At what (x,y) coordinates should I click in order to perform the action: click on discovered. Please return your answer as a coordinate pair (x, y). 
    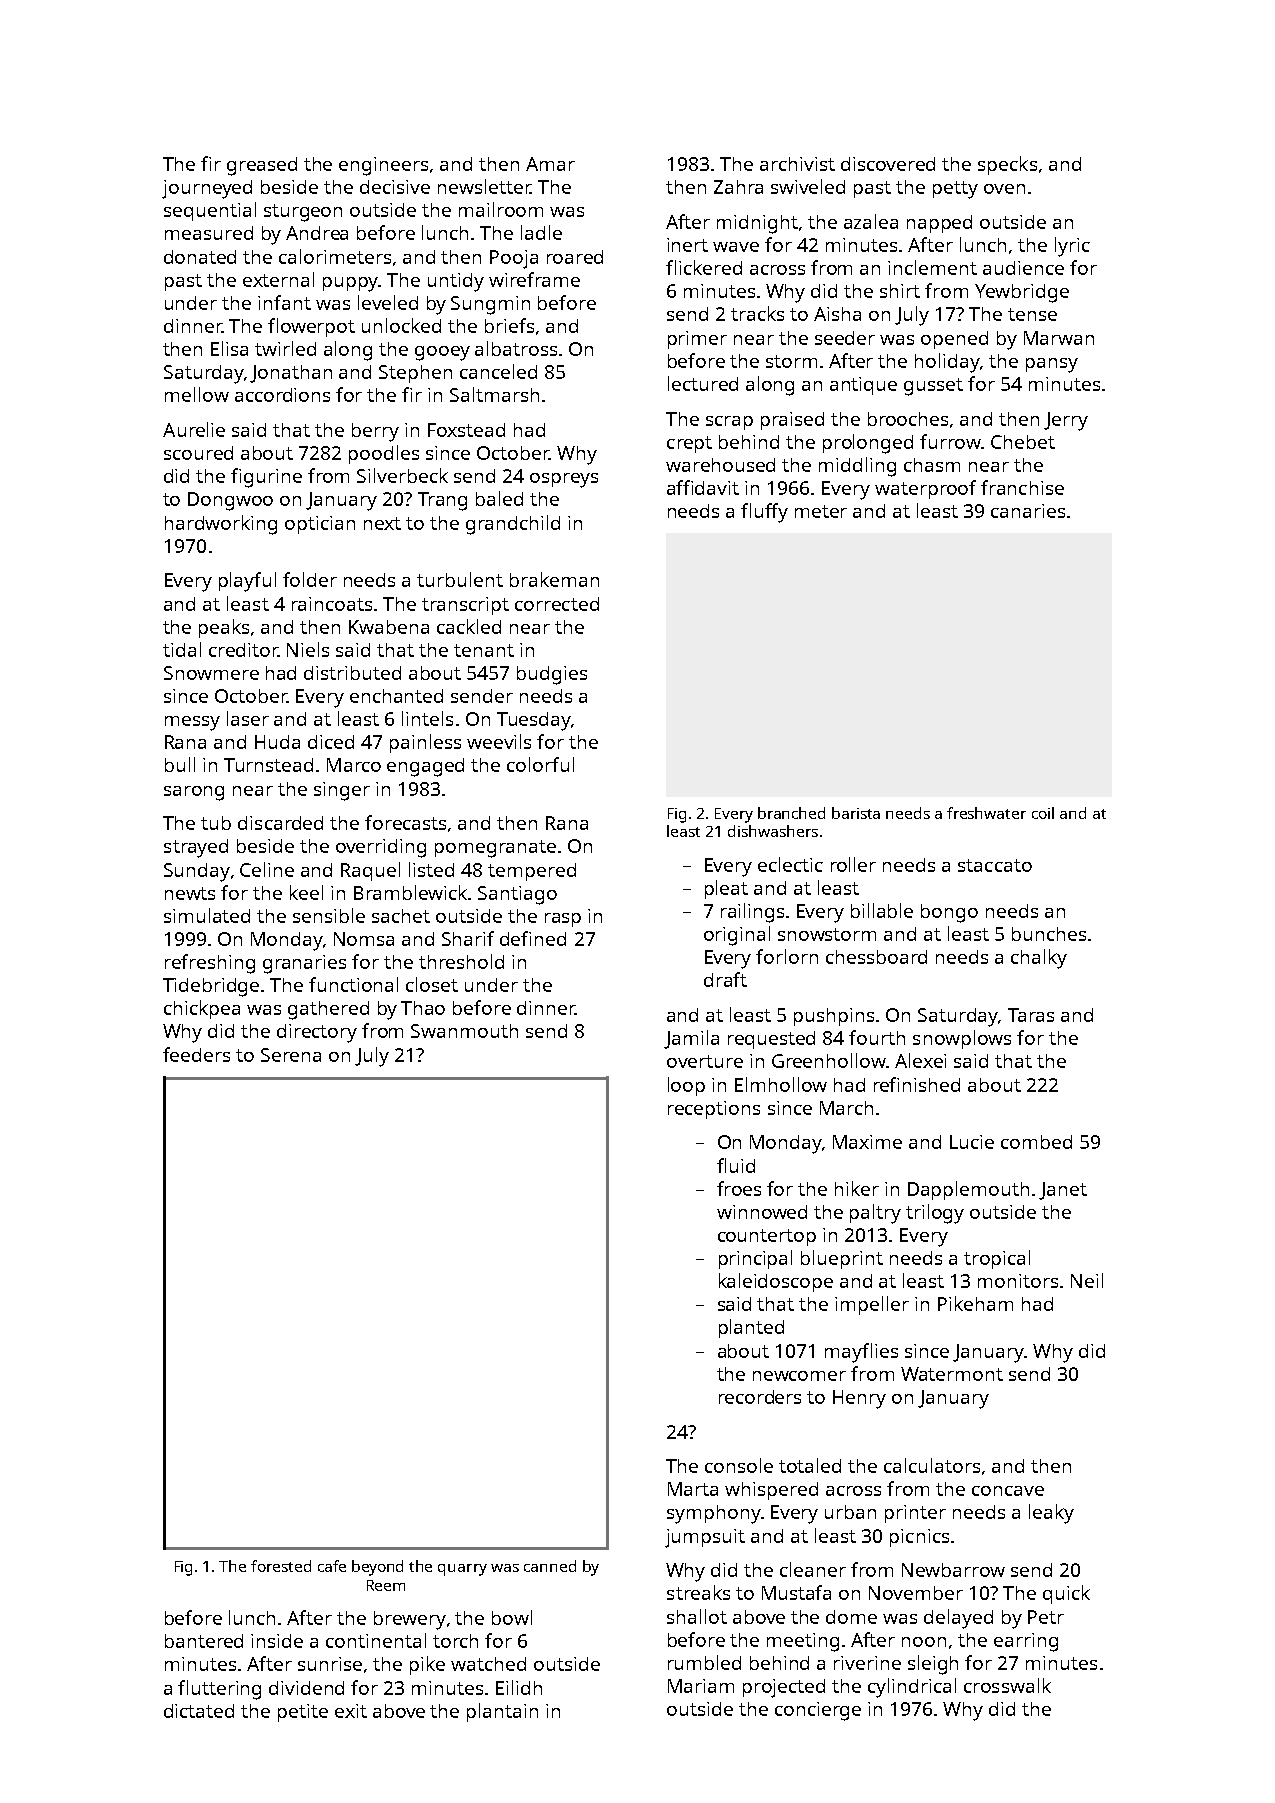
    Looking at the image, I should click on (888, 164).
